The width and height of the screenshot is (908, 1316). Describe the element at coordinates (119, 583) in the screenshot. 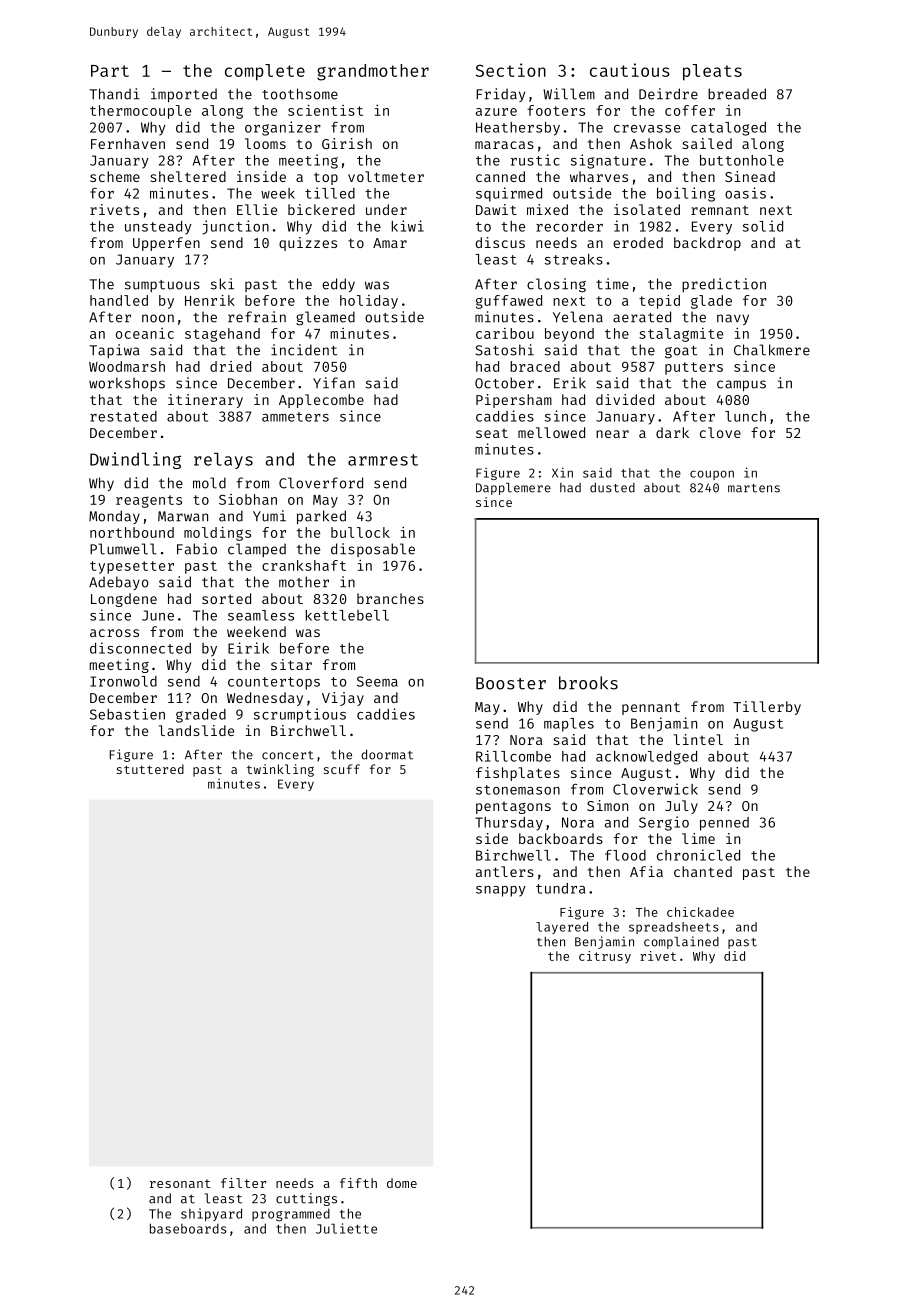

I see `Adebayo` at that location.
